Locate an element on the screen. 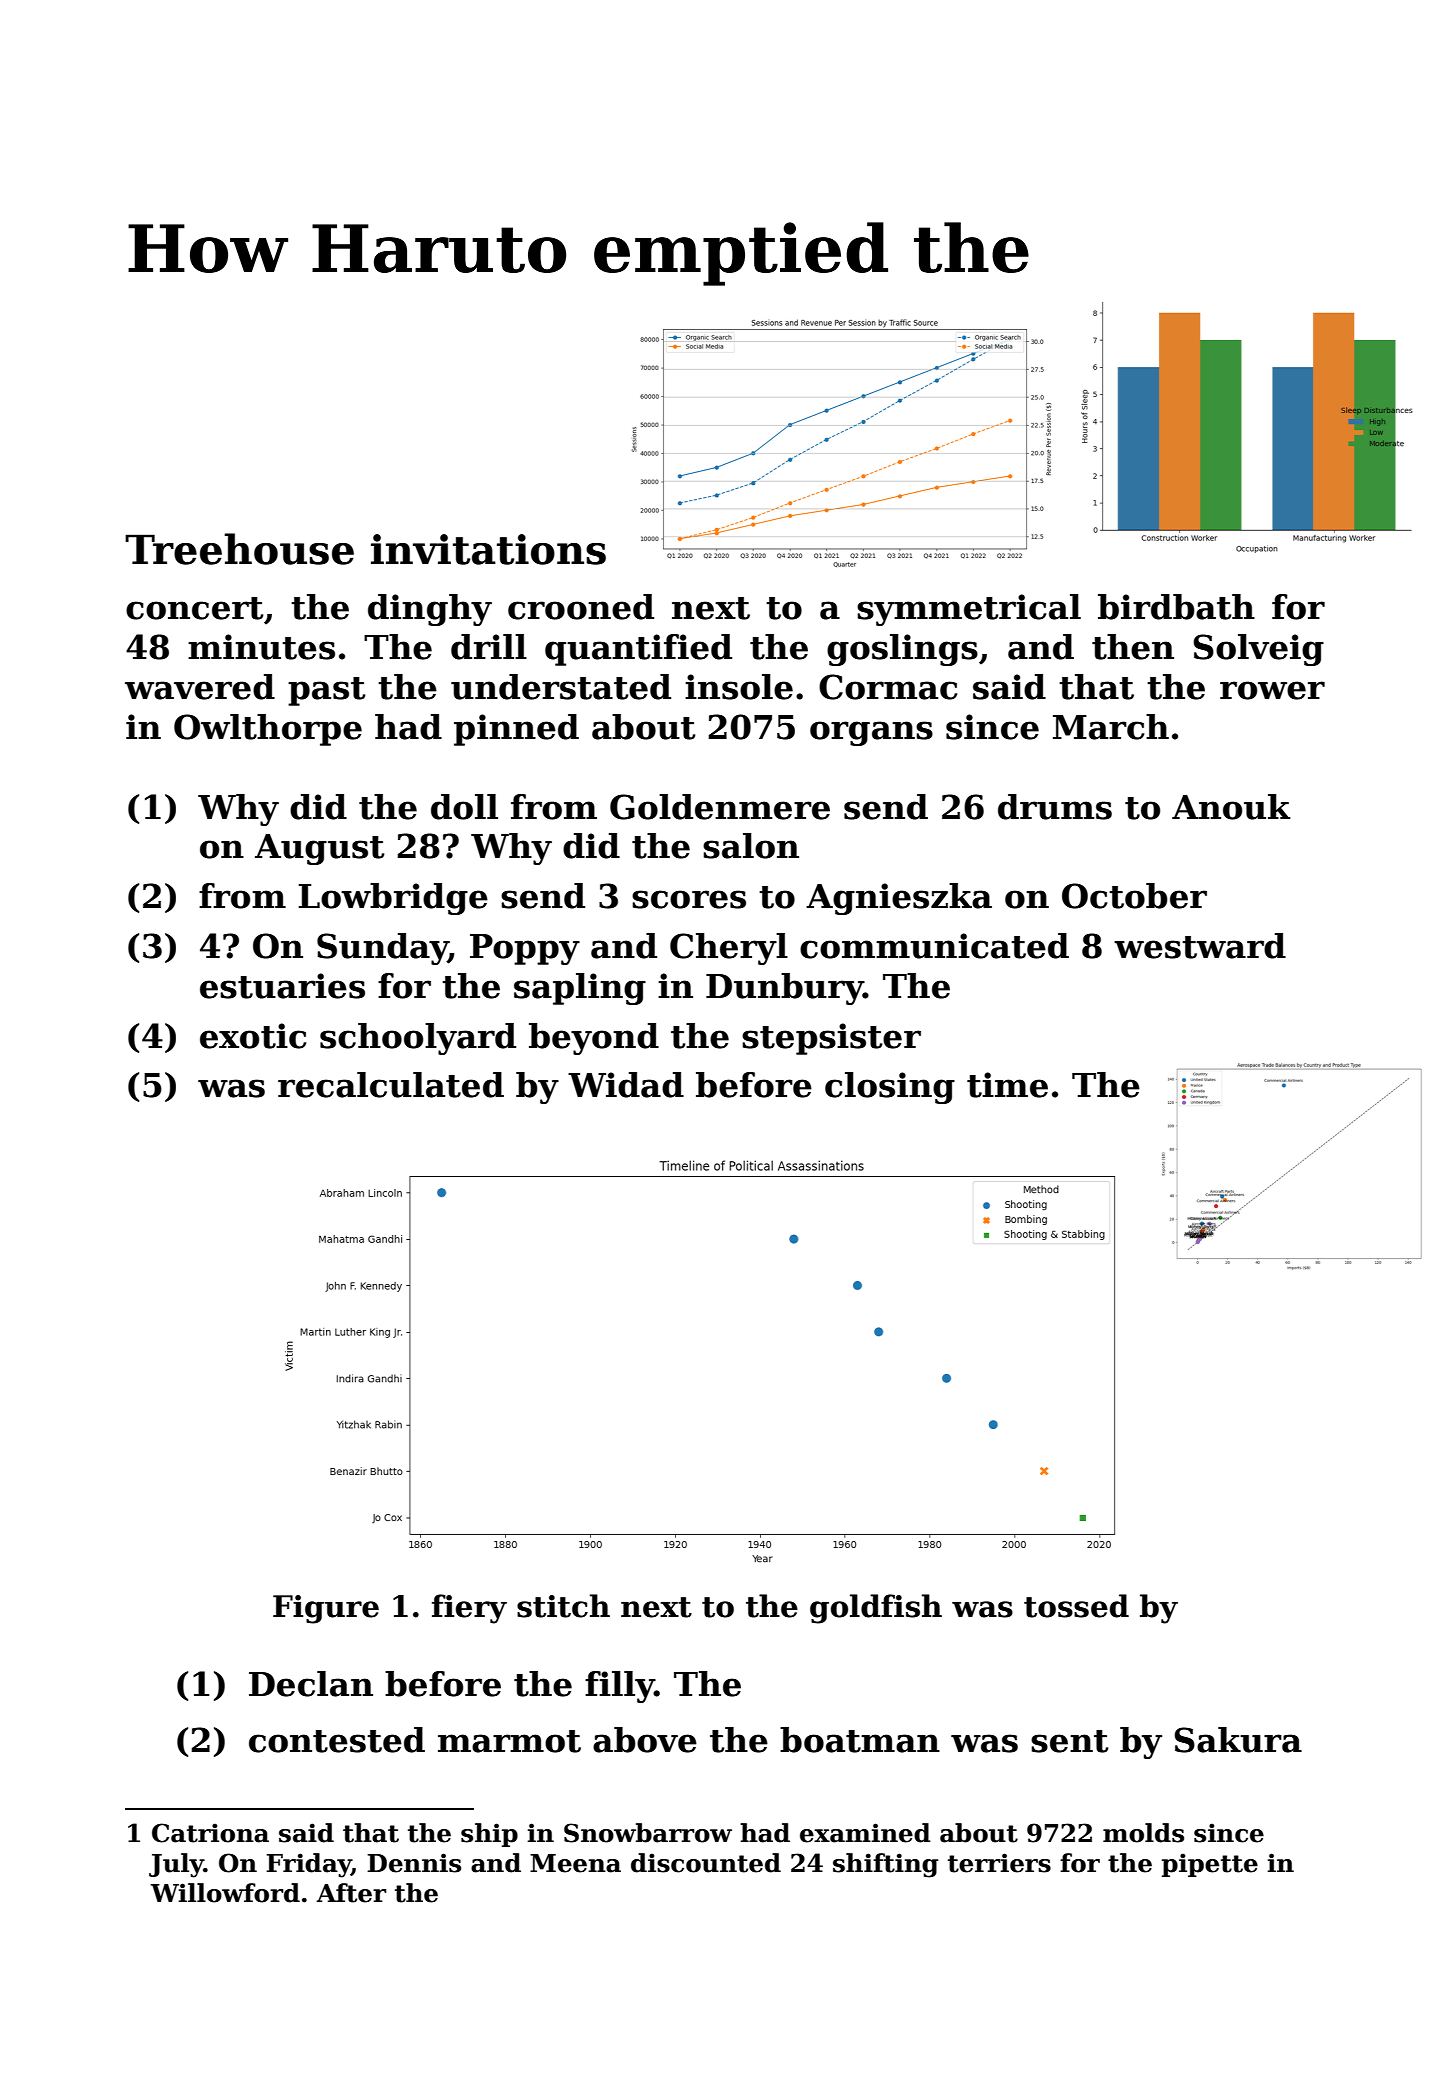 Image resolution: width=1450 pixels, height=2100 pixels. Anouk is located at coordinates (1231, 807).
